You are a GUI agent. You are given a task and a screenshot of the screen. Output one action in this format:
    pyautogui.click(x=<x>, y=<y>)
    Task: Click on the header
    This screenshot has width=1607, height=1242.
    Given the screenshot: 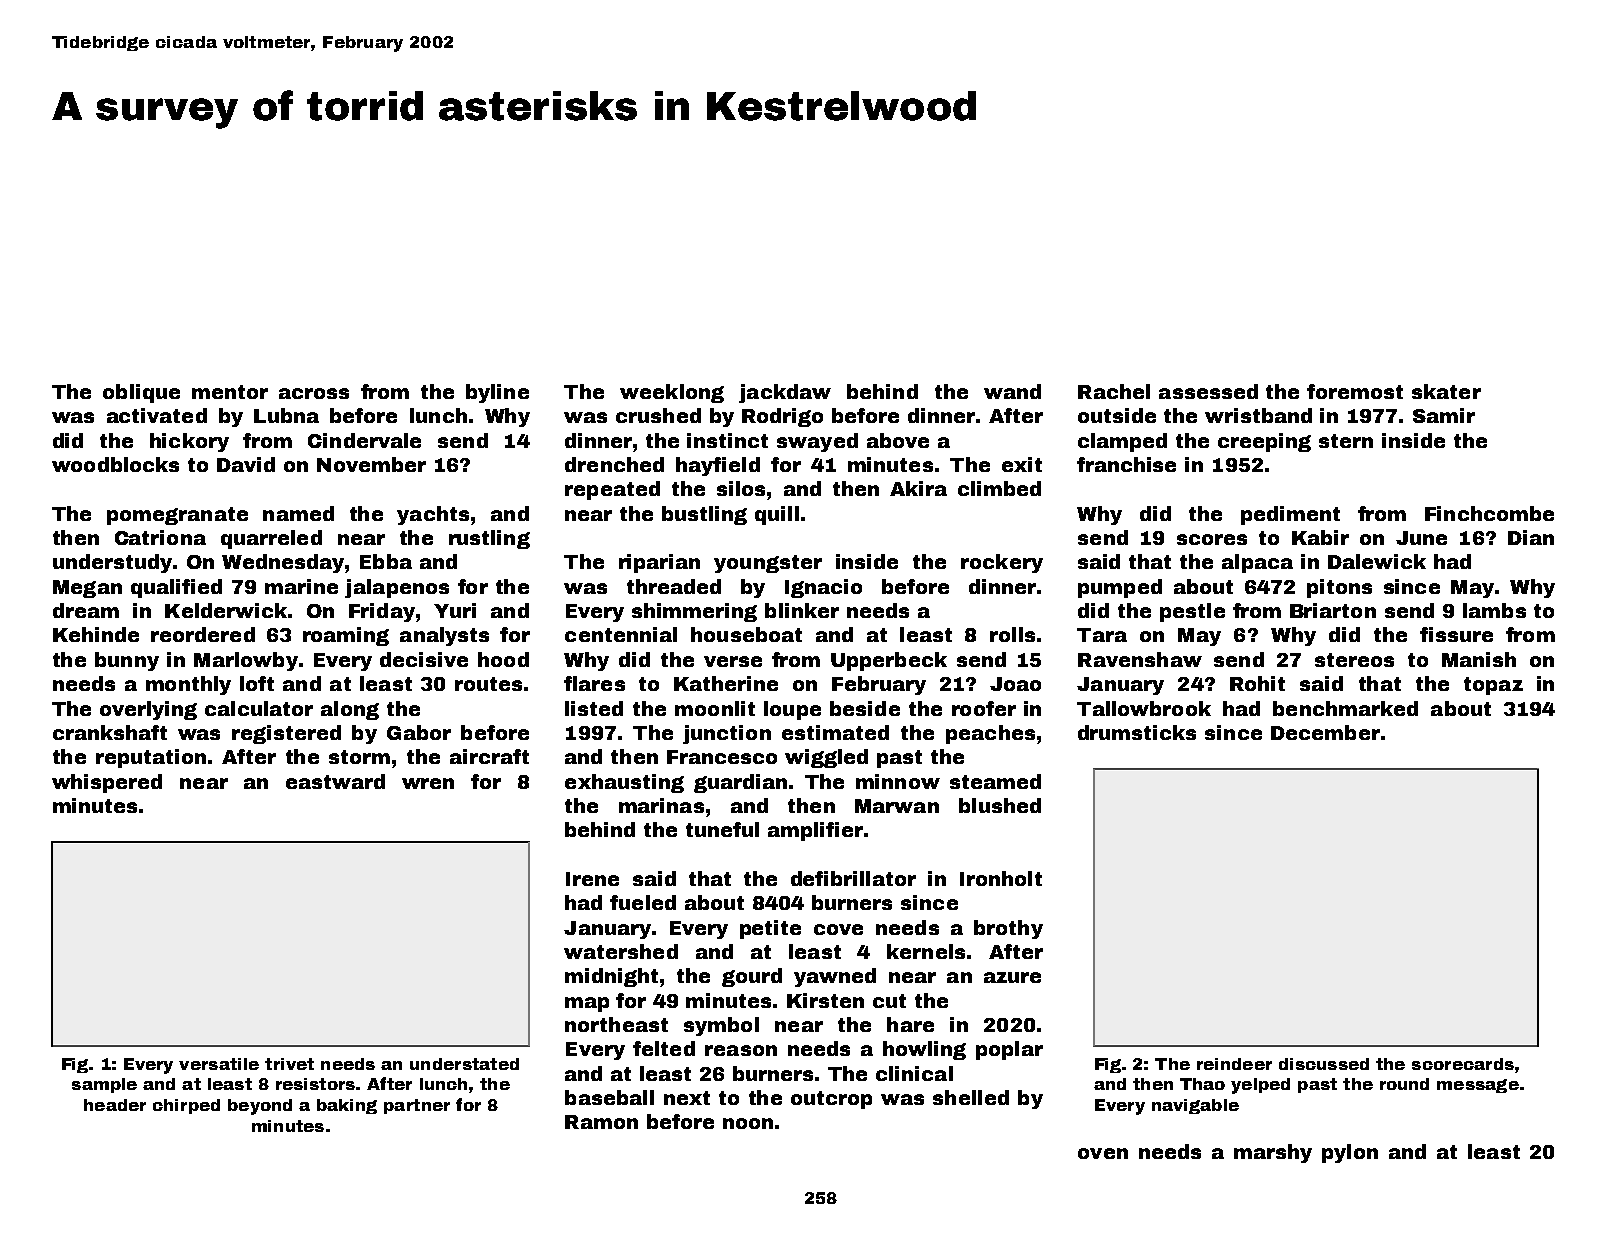 What is the action you would take?
    pyautogui.click(x=115, y=1105)
